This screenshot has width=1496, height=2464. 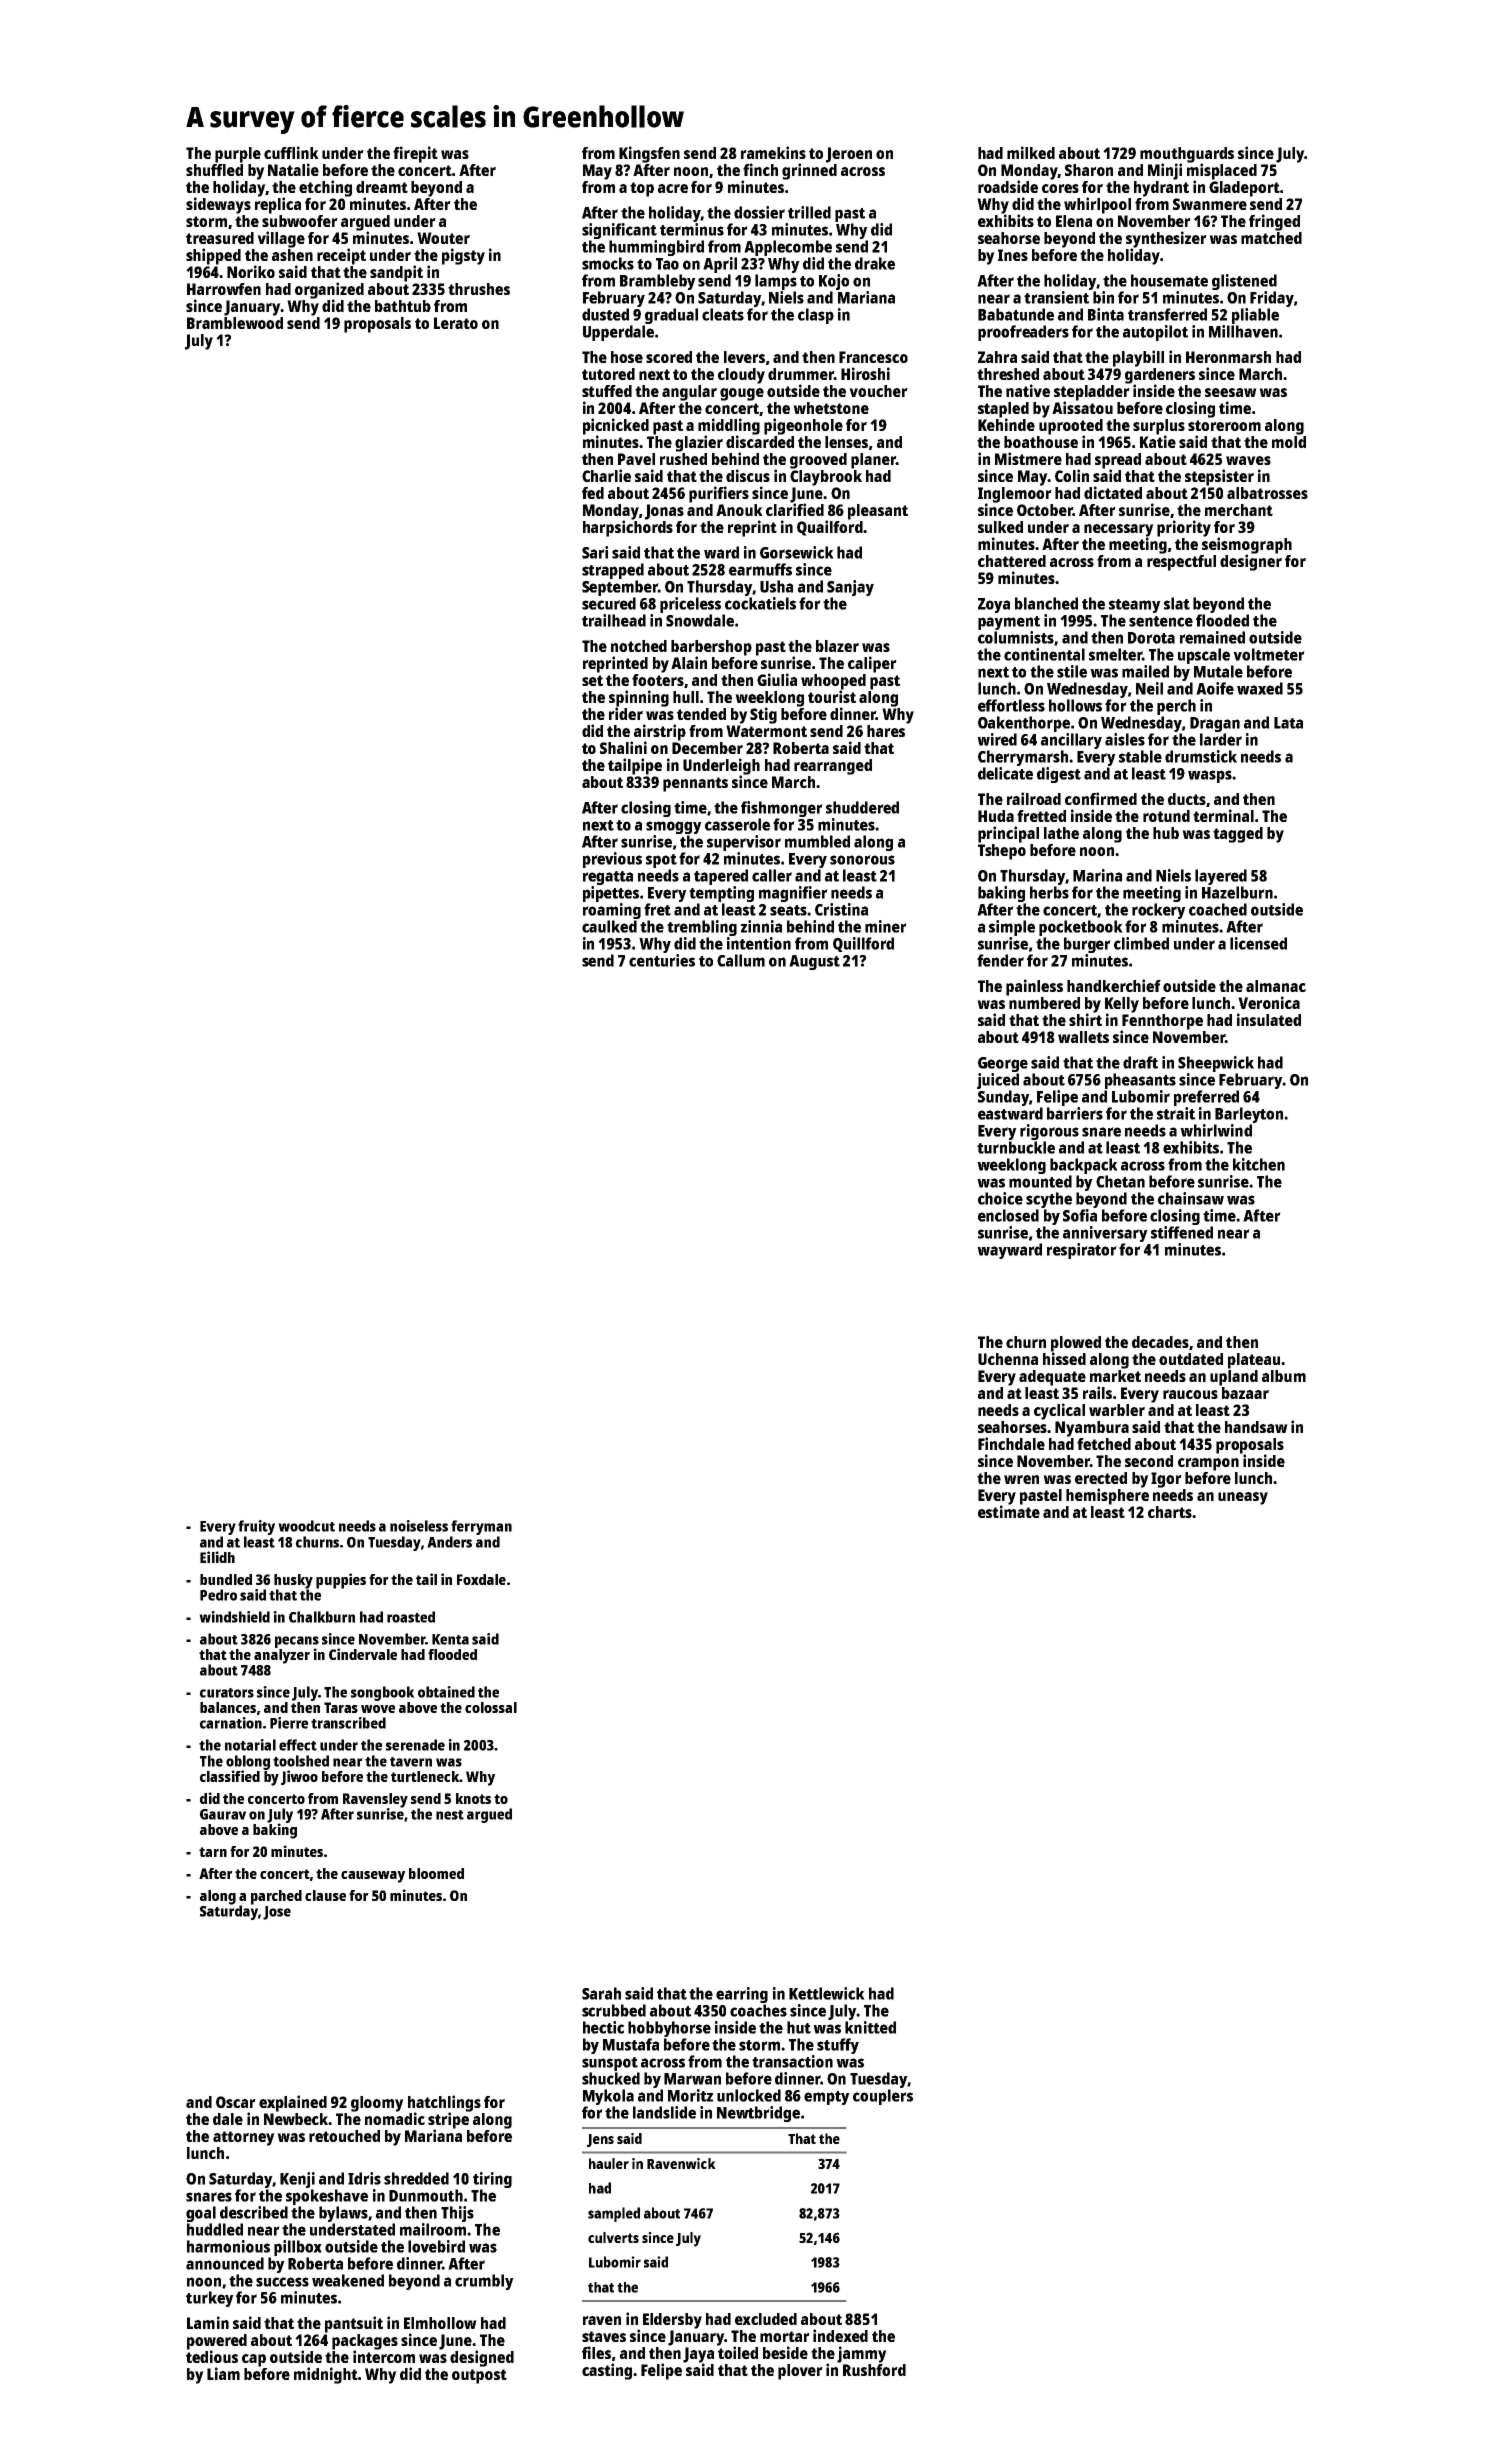 I want to click on mouthguards, so click(x=1187, y=155).
